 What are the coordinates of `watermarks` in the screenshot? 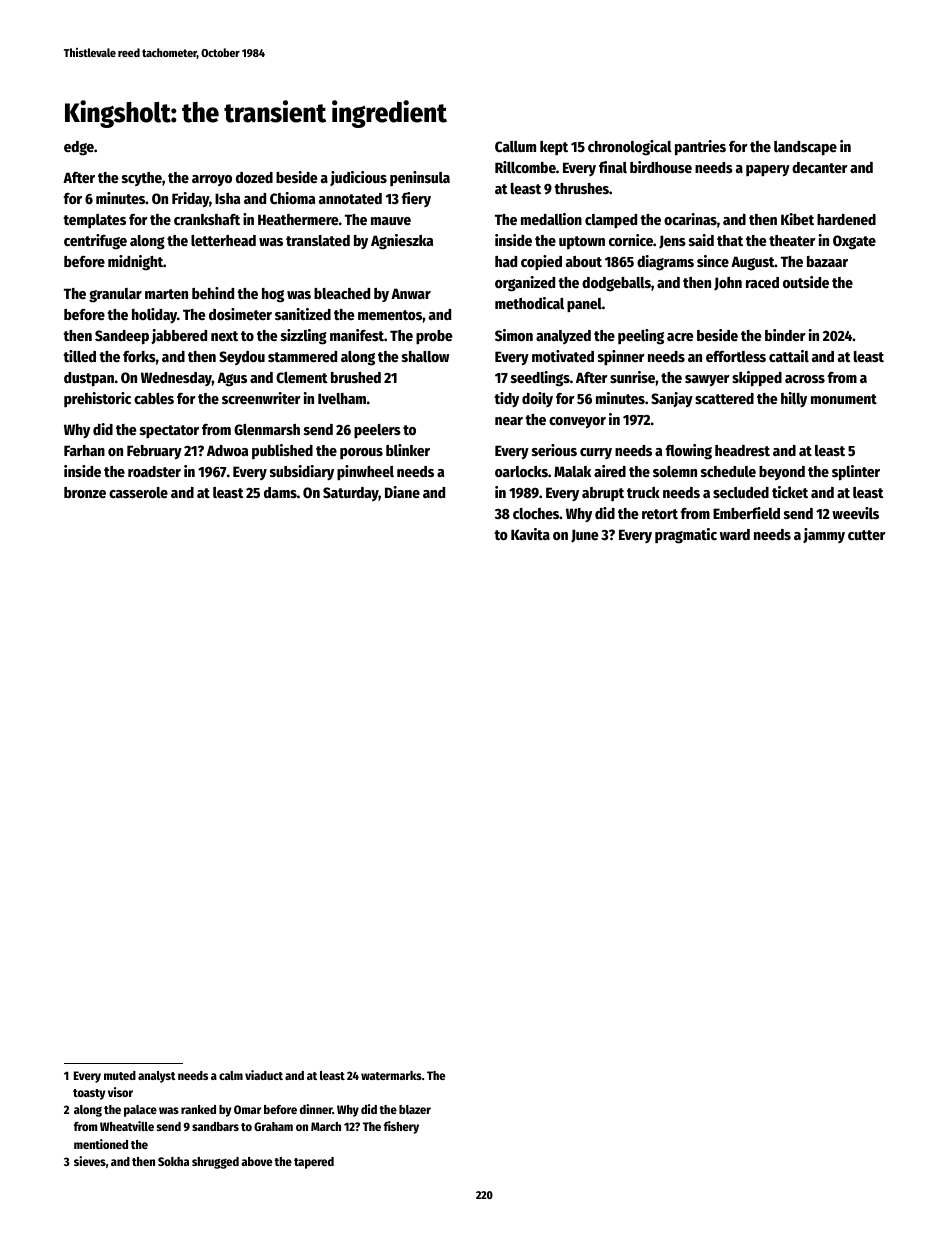 It's located at (391, 1075).
